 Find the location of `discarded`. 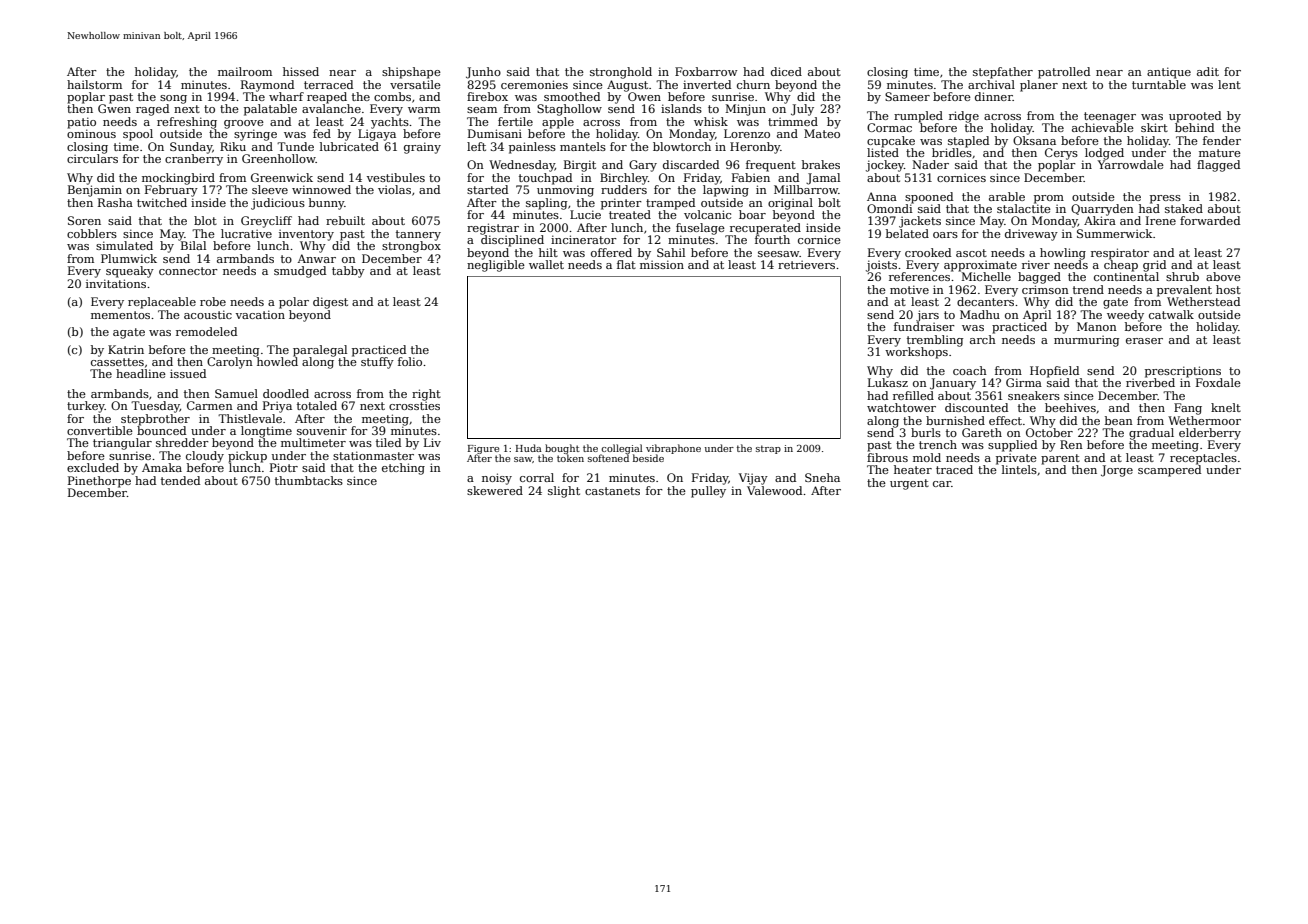

discarded is located at coordinates (691, 164).
